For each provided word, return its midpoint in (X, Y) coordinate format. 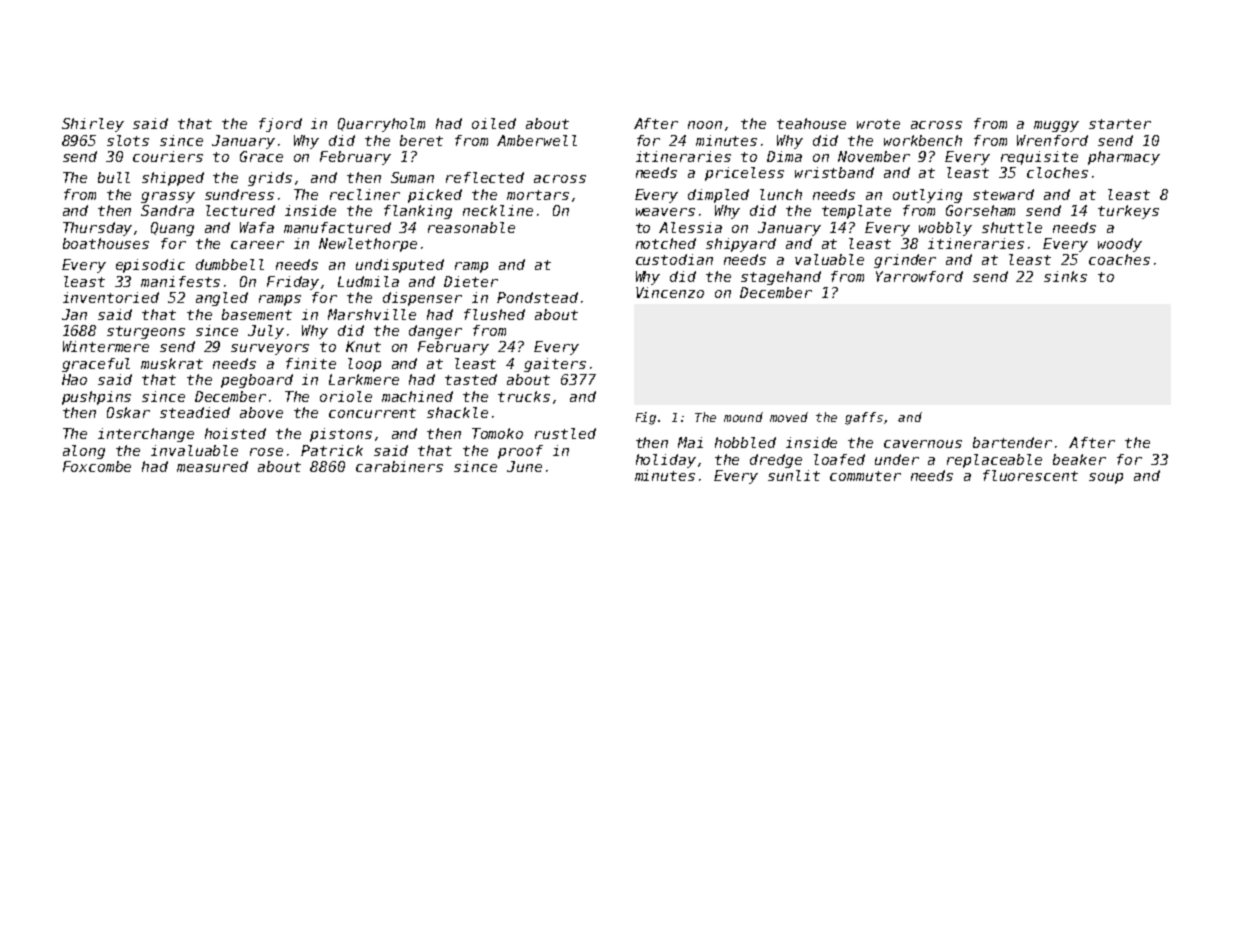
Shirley (93, 125)
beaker (1079, 459)
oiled (494, 123)
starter (1120, 124)
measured (212, 466)
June (524, 466)
